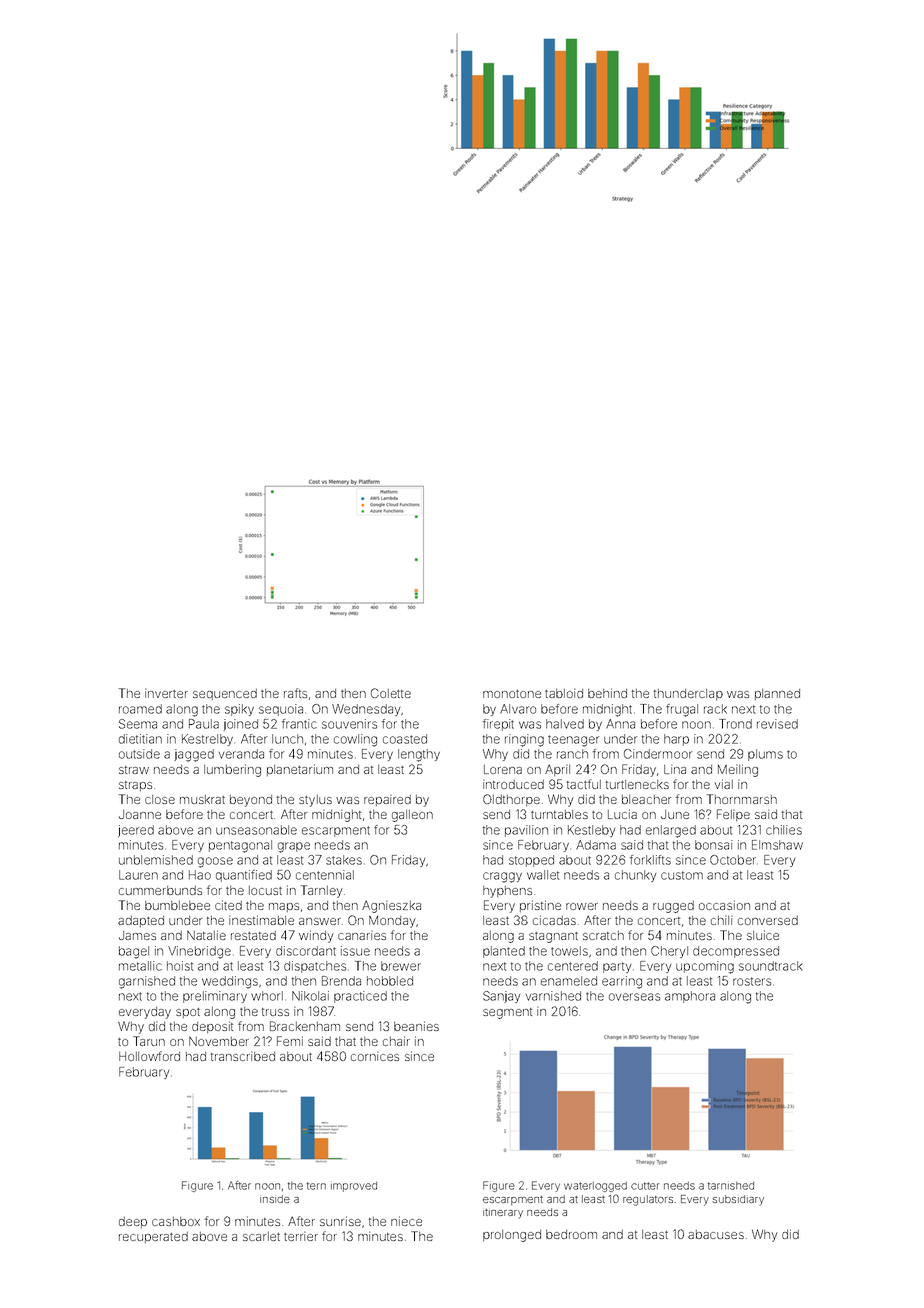 Image resolution: width=924 pixels, height=1308 pixels. I want to click on deposit, so click(212, 1027).
